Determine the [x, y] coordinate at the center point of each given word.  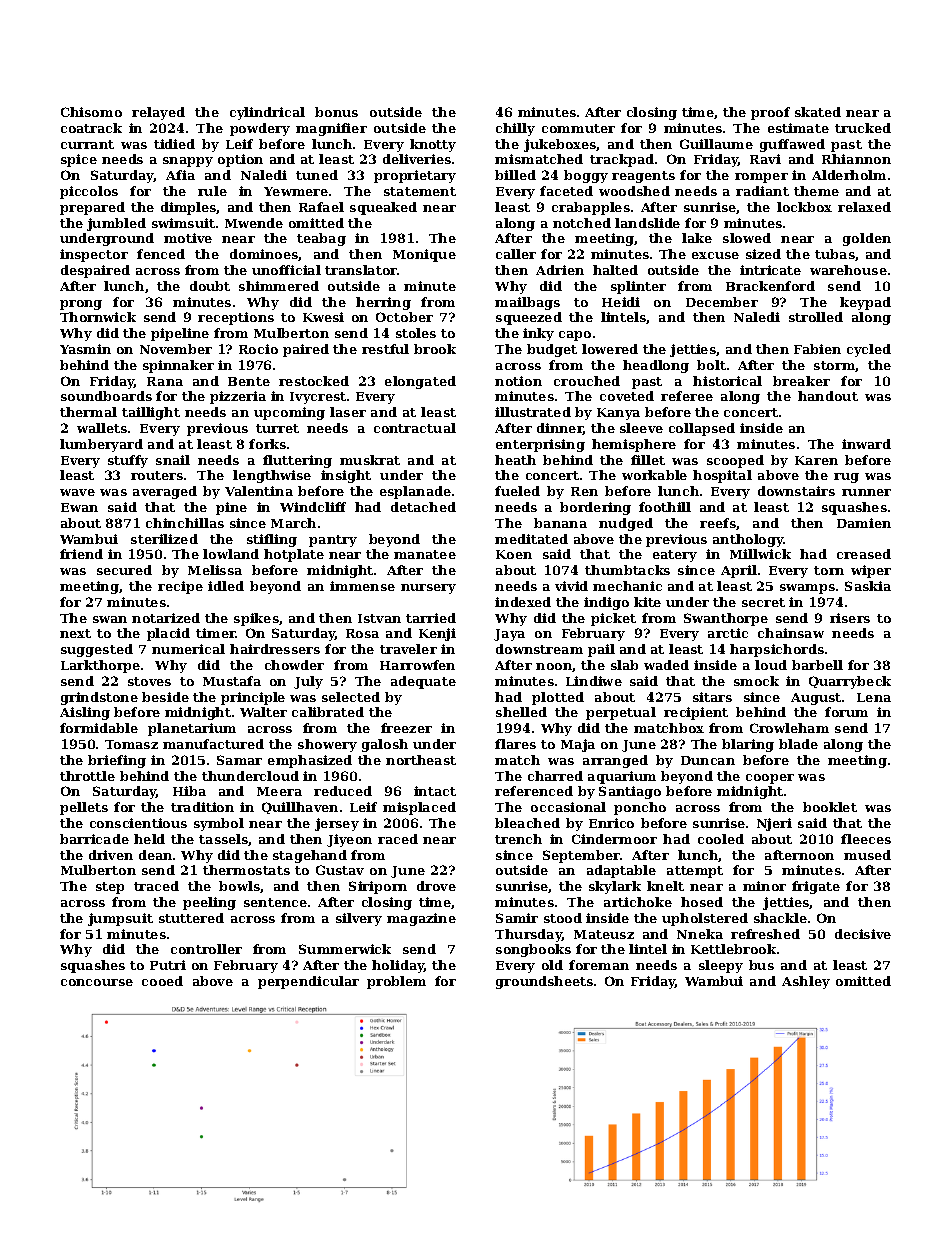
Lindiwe [594, 681]
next [75, 633]
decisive [863, 934]
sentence [275, 902]
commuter [578, 128]
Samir [517, 918]
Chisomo [91, 112]
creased [864, 554]
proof [770, 113]
